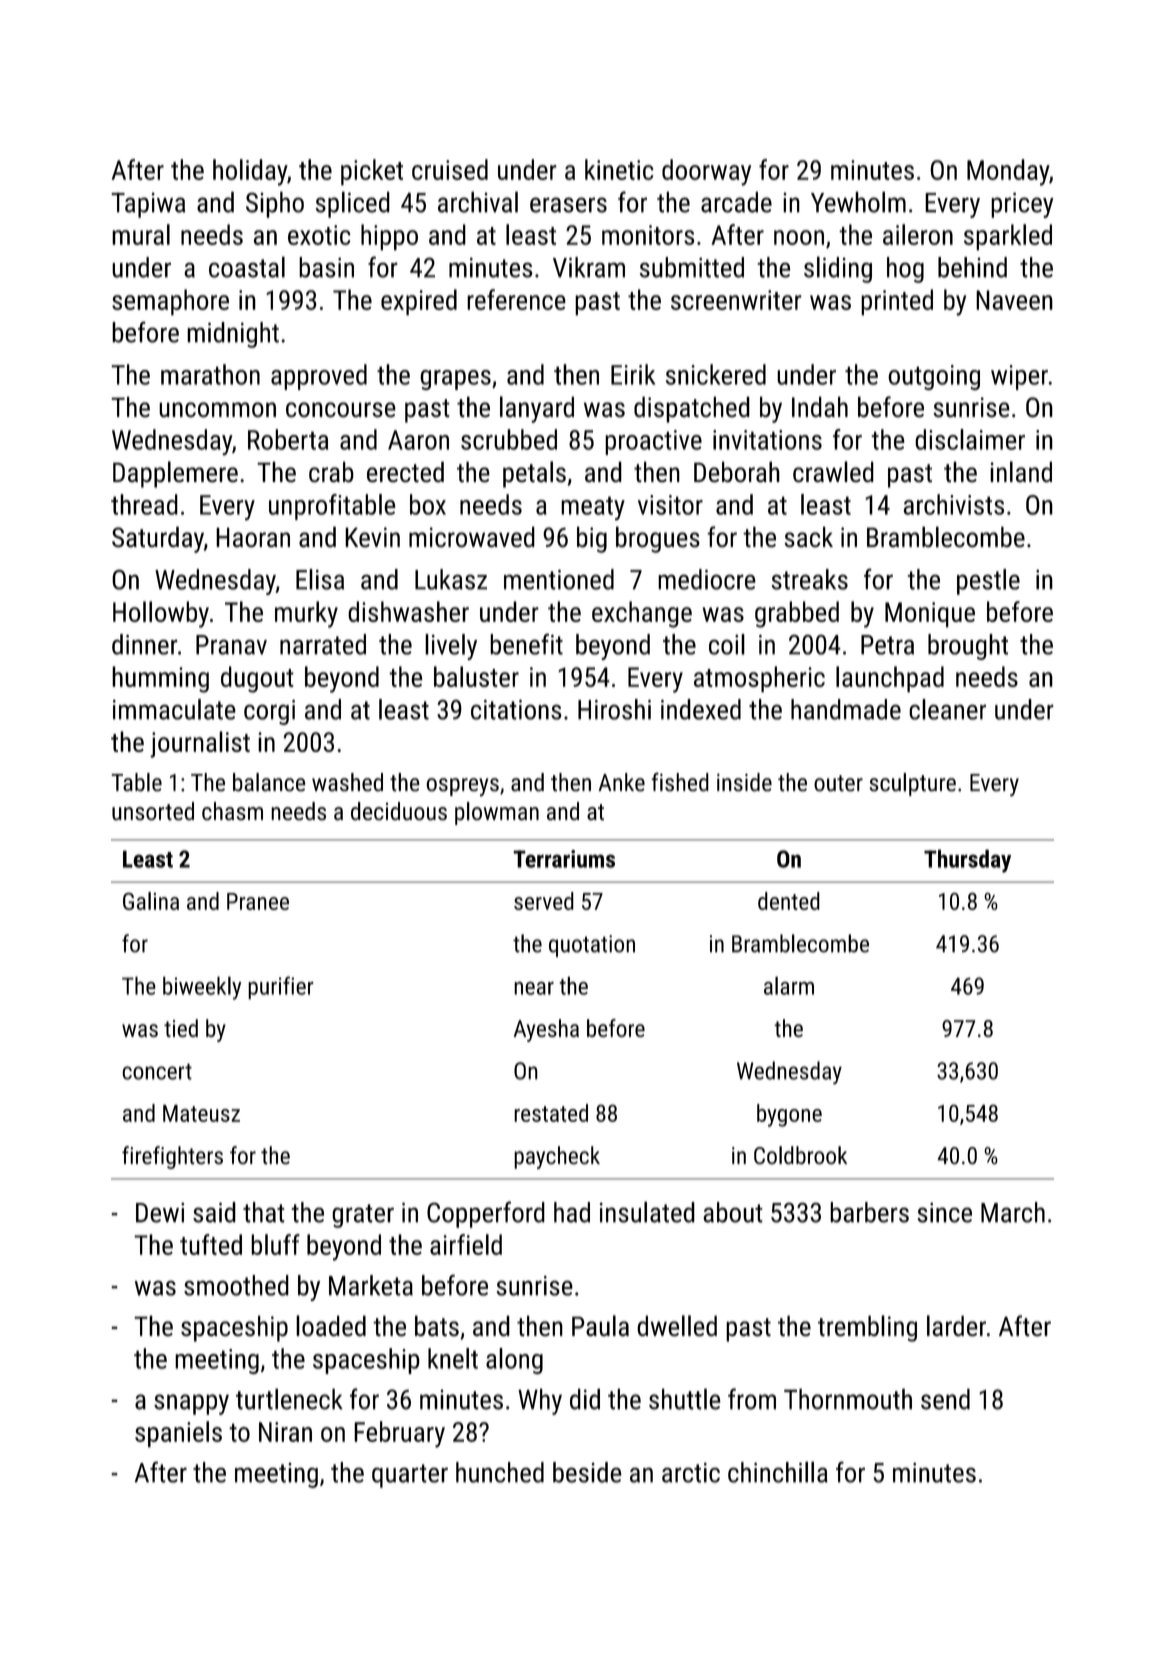 The image size is (1165, 1654). I want to click on Pranav, so click(231, 645).
